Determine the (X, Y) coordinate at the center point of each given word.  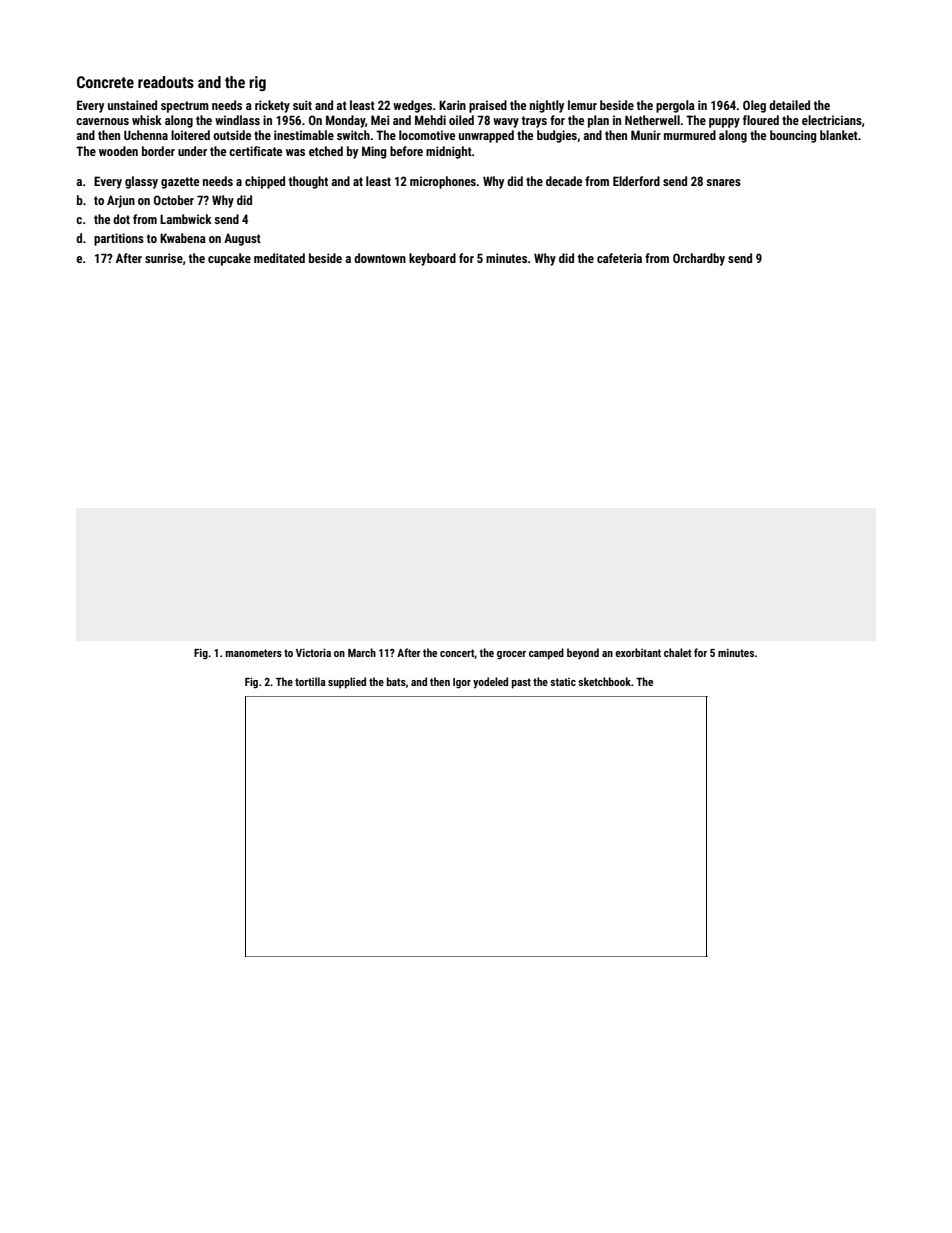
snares (723, 182)
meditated (279, 258)
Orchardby (699, 259)
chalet (678, 652)
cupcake (229, 259)
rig (257, 84)
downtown (380, 258)
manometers (254, 653)
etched (326, 151)
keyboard (432, 259)
